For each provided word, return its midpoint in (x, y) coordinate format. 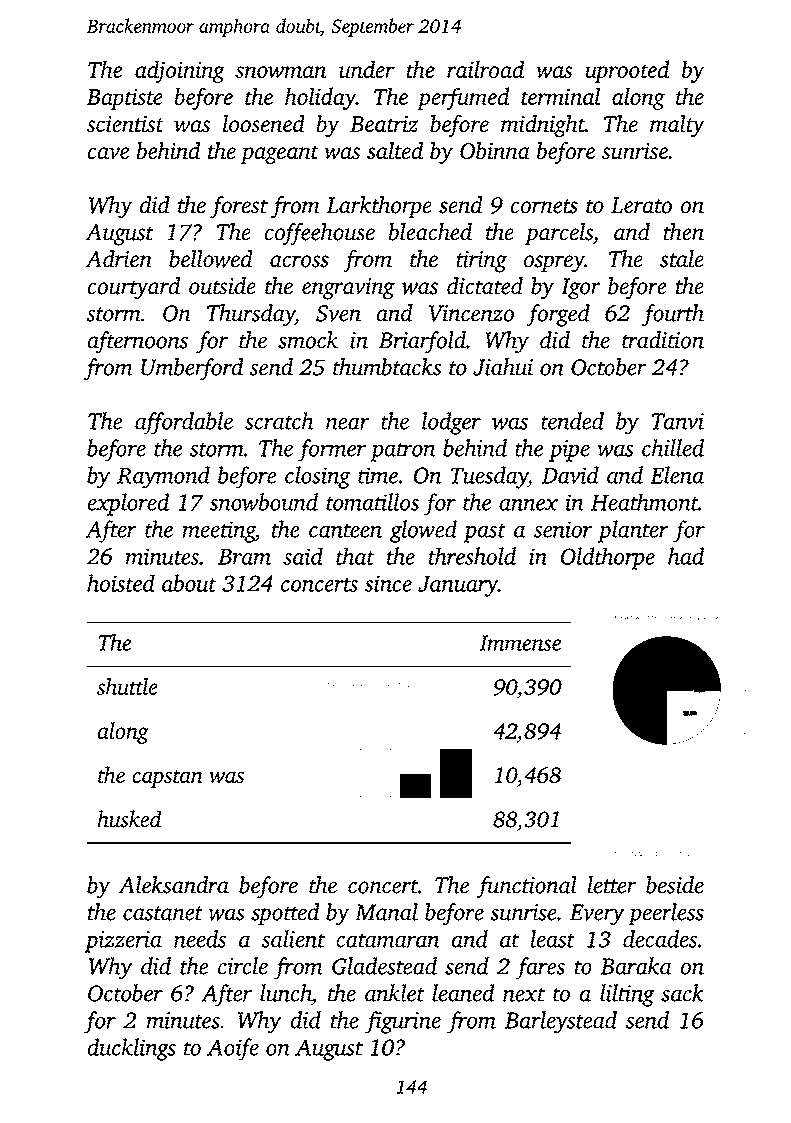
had (686, 556)
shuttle (127, 686)
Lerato (641, 205)
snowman (281, 72)
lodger (451, 423)
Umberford (192, 369)
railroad (485, 69)
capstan (167, 779)
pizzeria (123, 942)
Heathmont (644, 502)
